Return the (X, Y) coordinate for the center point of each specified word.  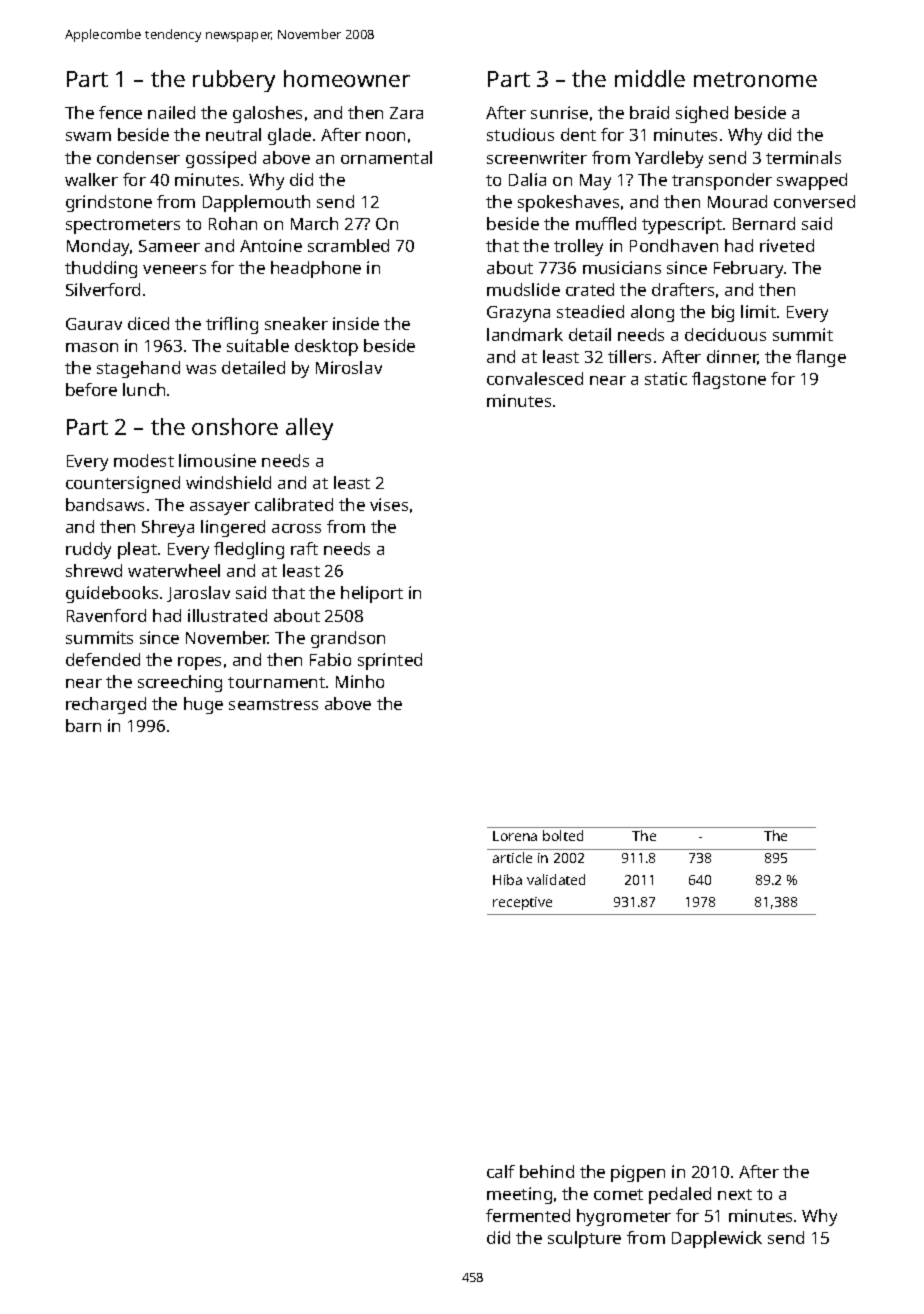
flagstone (729, 380)
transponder (722, 181)
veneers (174, 269)
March (314, 223)
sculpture (584, 1239)
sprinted (390, 661)
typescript (682, 225)
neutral (233, 134)
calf (501, 1171)
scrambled (348, 245)
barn (83, 725)
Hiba (507, 879)
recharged (106, 705)
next (735, 1194)
